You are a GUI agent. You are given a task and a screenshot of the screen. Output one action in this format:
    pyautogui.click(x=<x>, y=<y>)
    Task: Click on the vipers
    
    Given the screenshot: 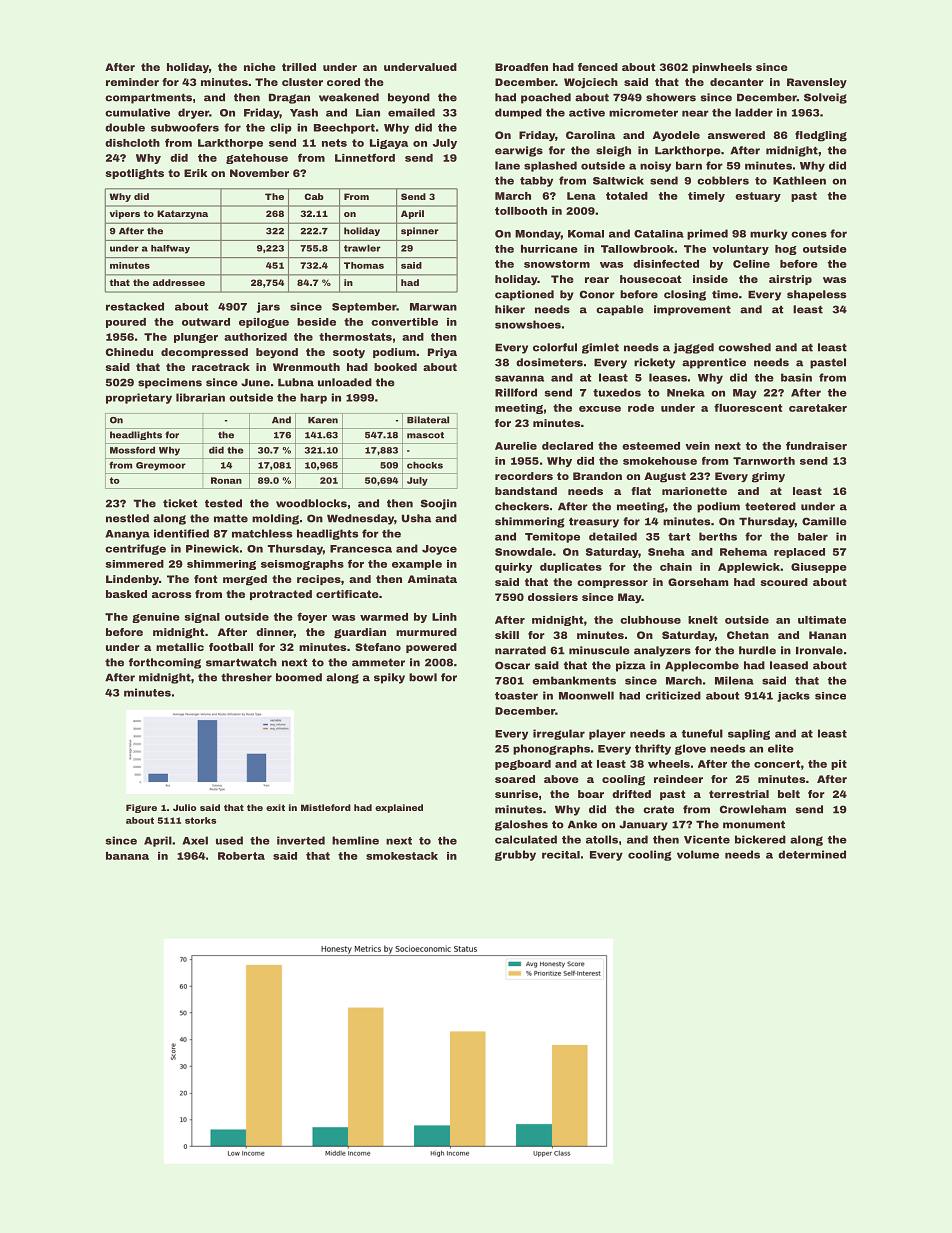 What is the action you would take?
    pyautogui.click(x=124, y=214)
